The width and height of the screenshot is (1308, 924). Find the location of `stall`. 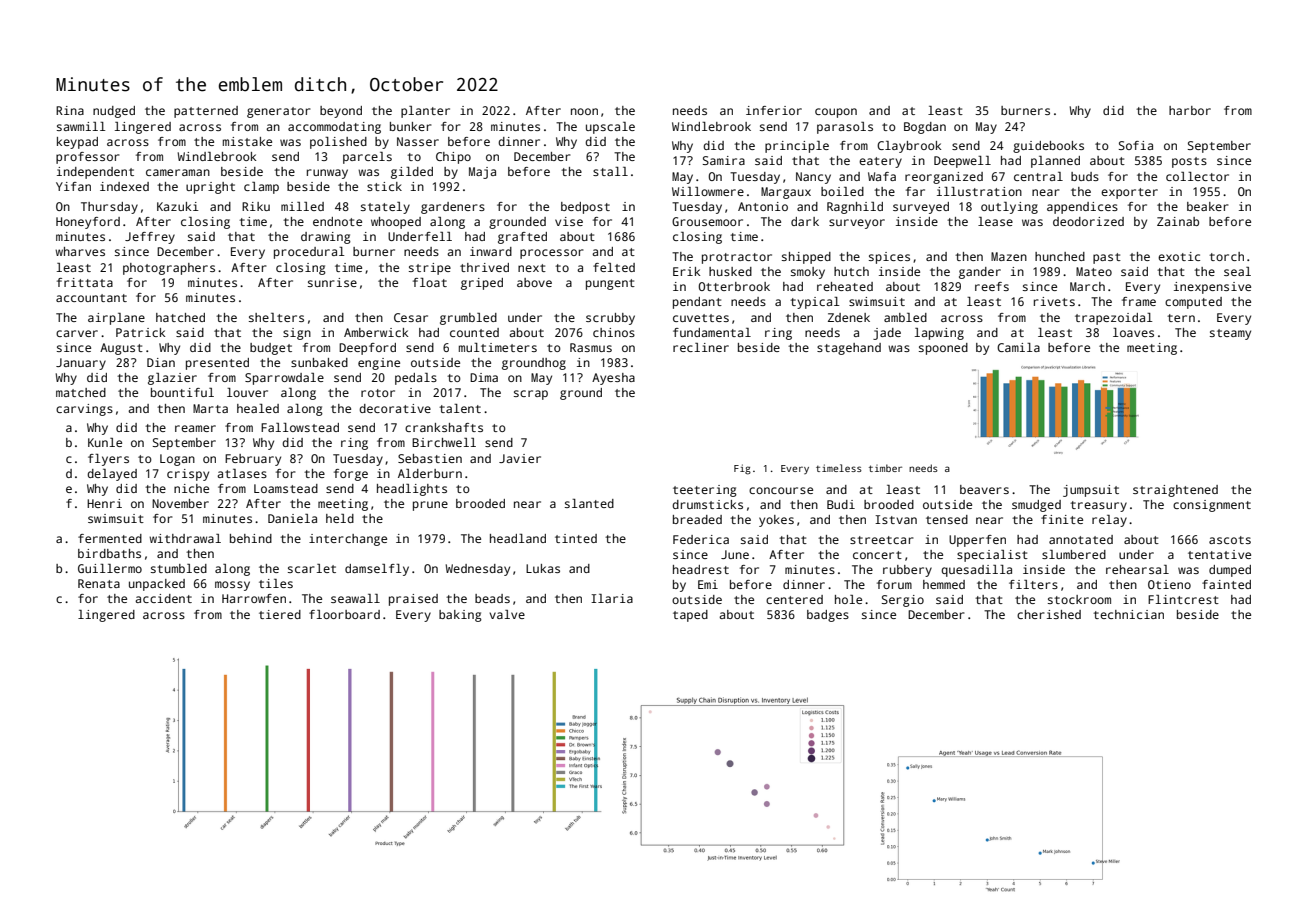

stall is located at coordinates (610, 171).
